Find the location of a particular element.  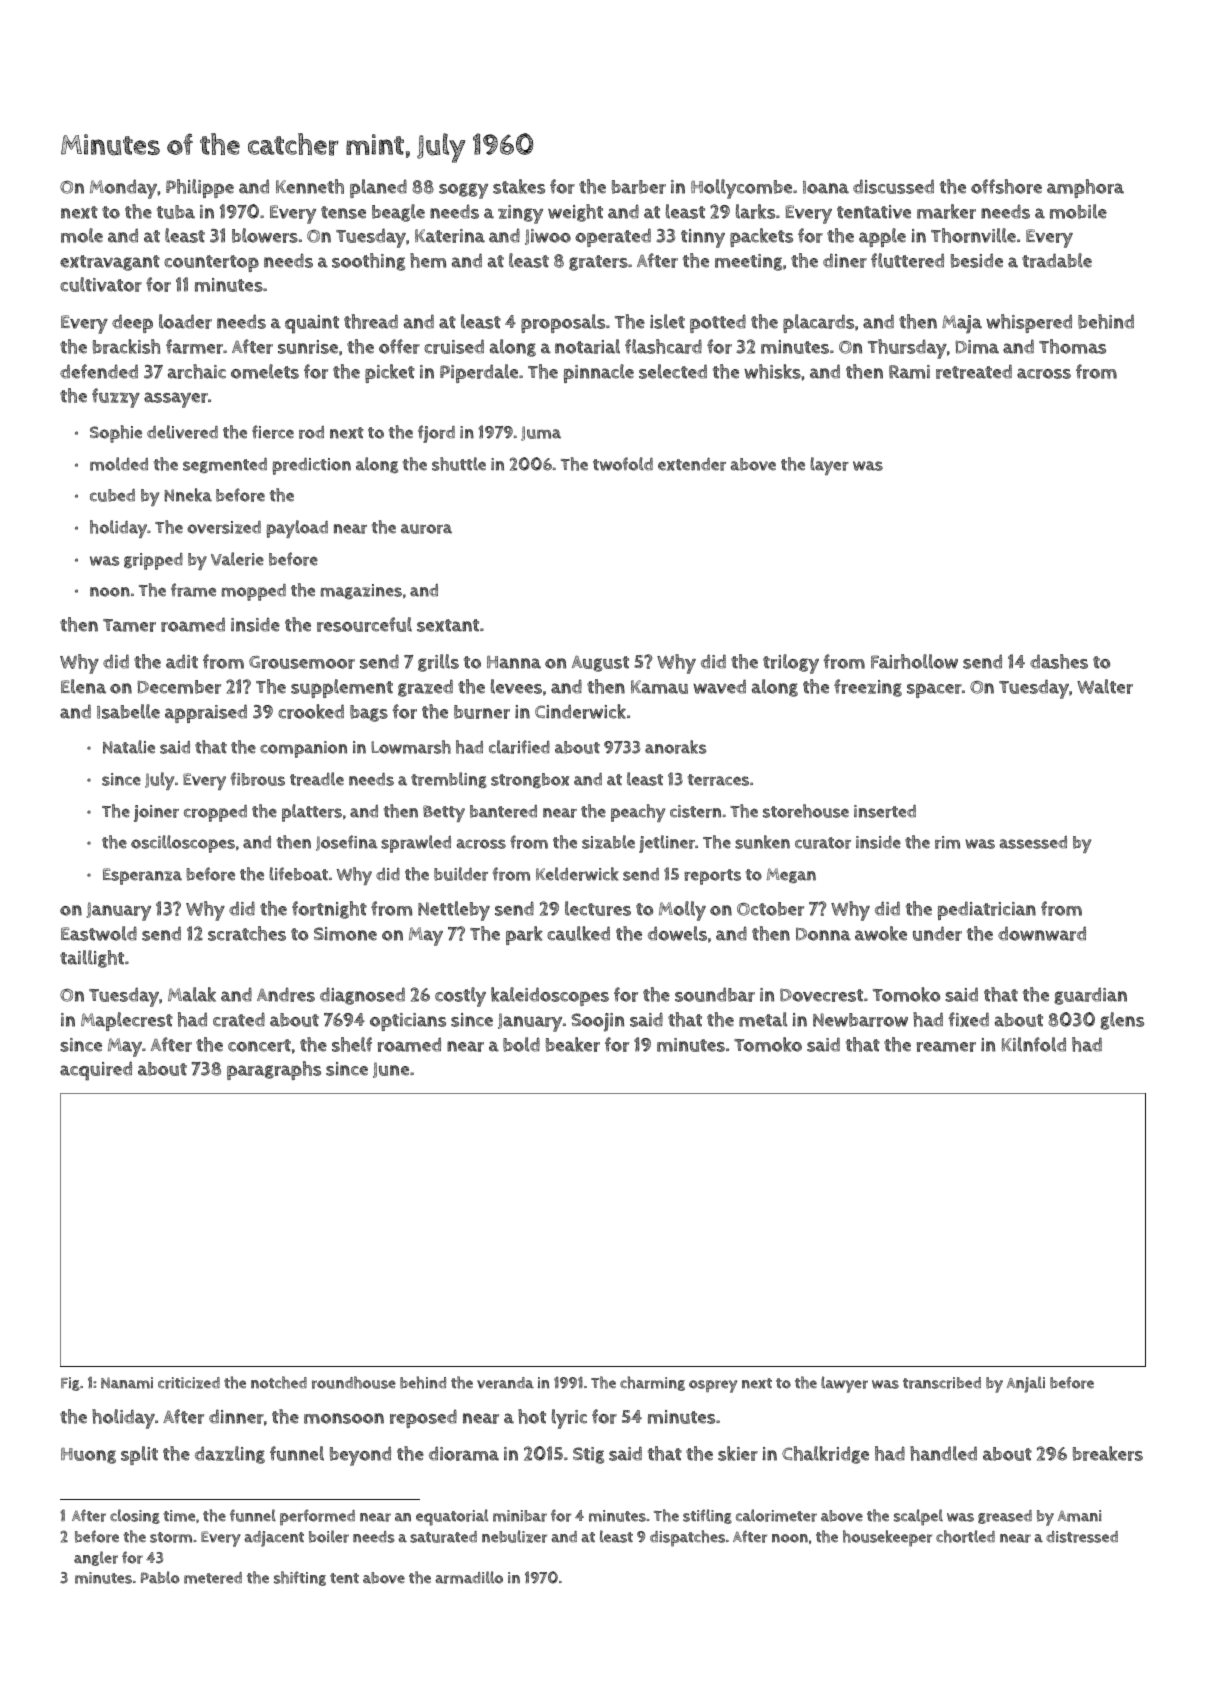

Nanami is located at coordinates (127, 1383).
